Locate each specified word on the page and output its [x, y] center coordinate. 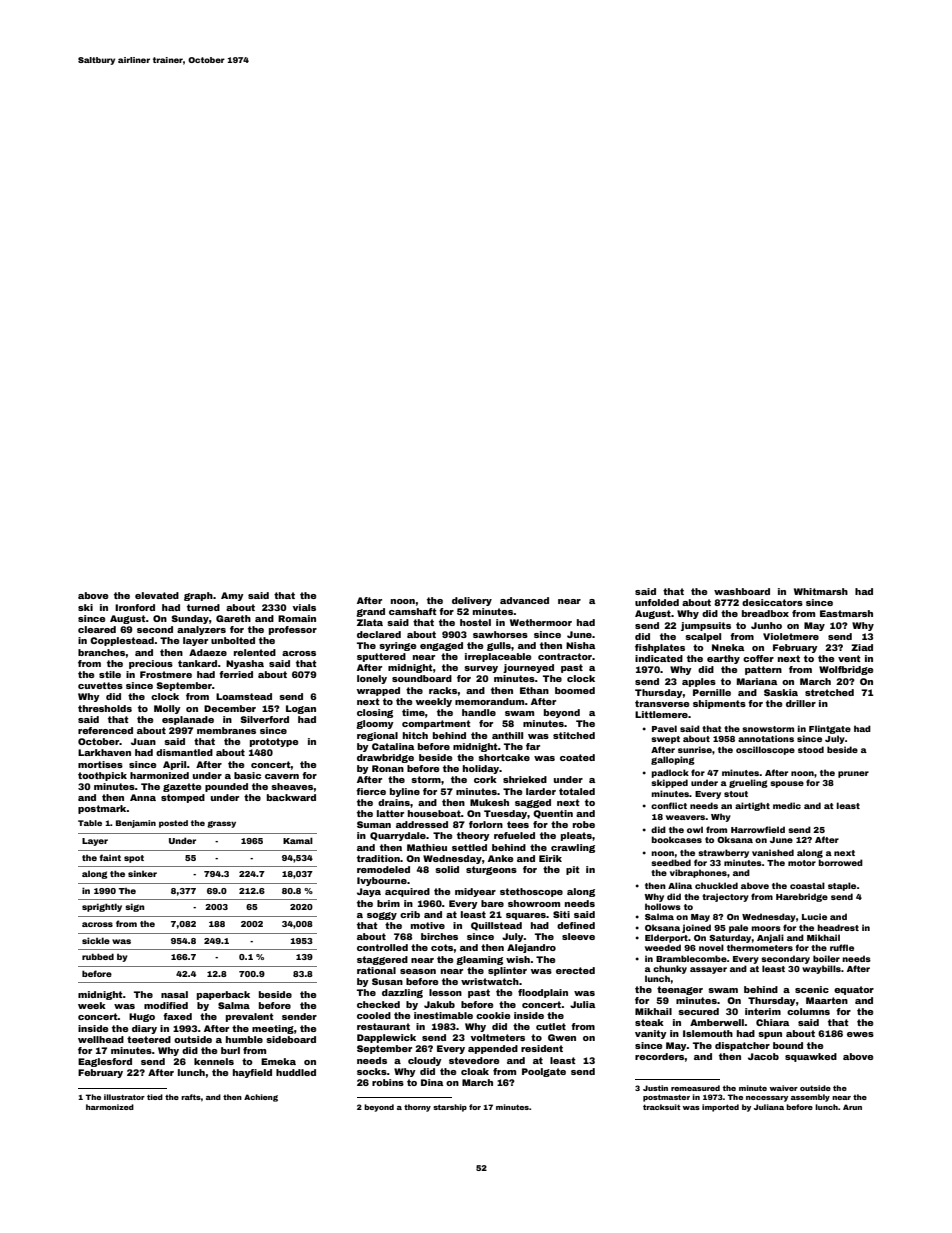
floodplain [543, 993]
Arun [852, 1107]
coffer [758, 658]
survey [481, 669]
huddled [296, 1072]
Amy [232, 596]
